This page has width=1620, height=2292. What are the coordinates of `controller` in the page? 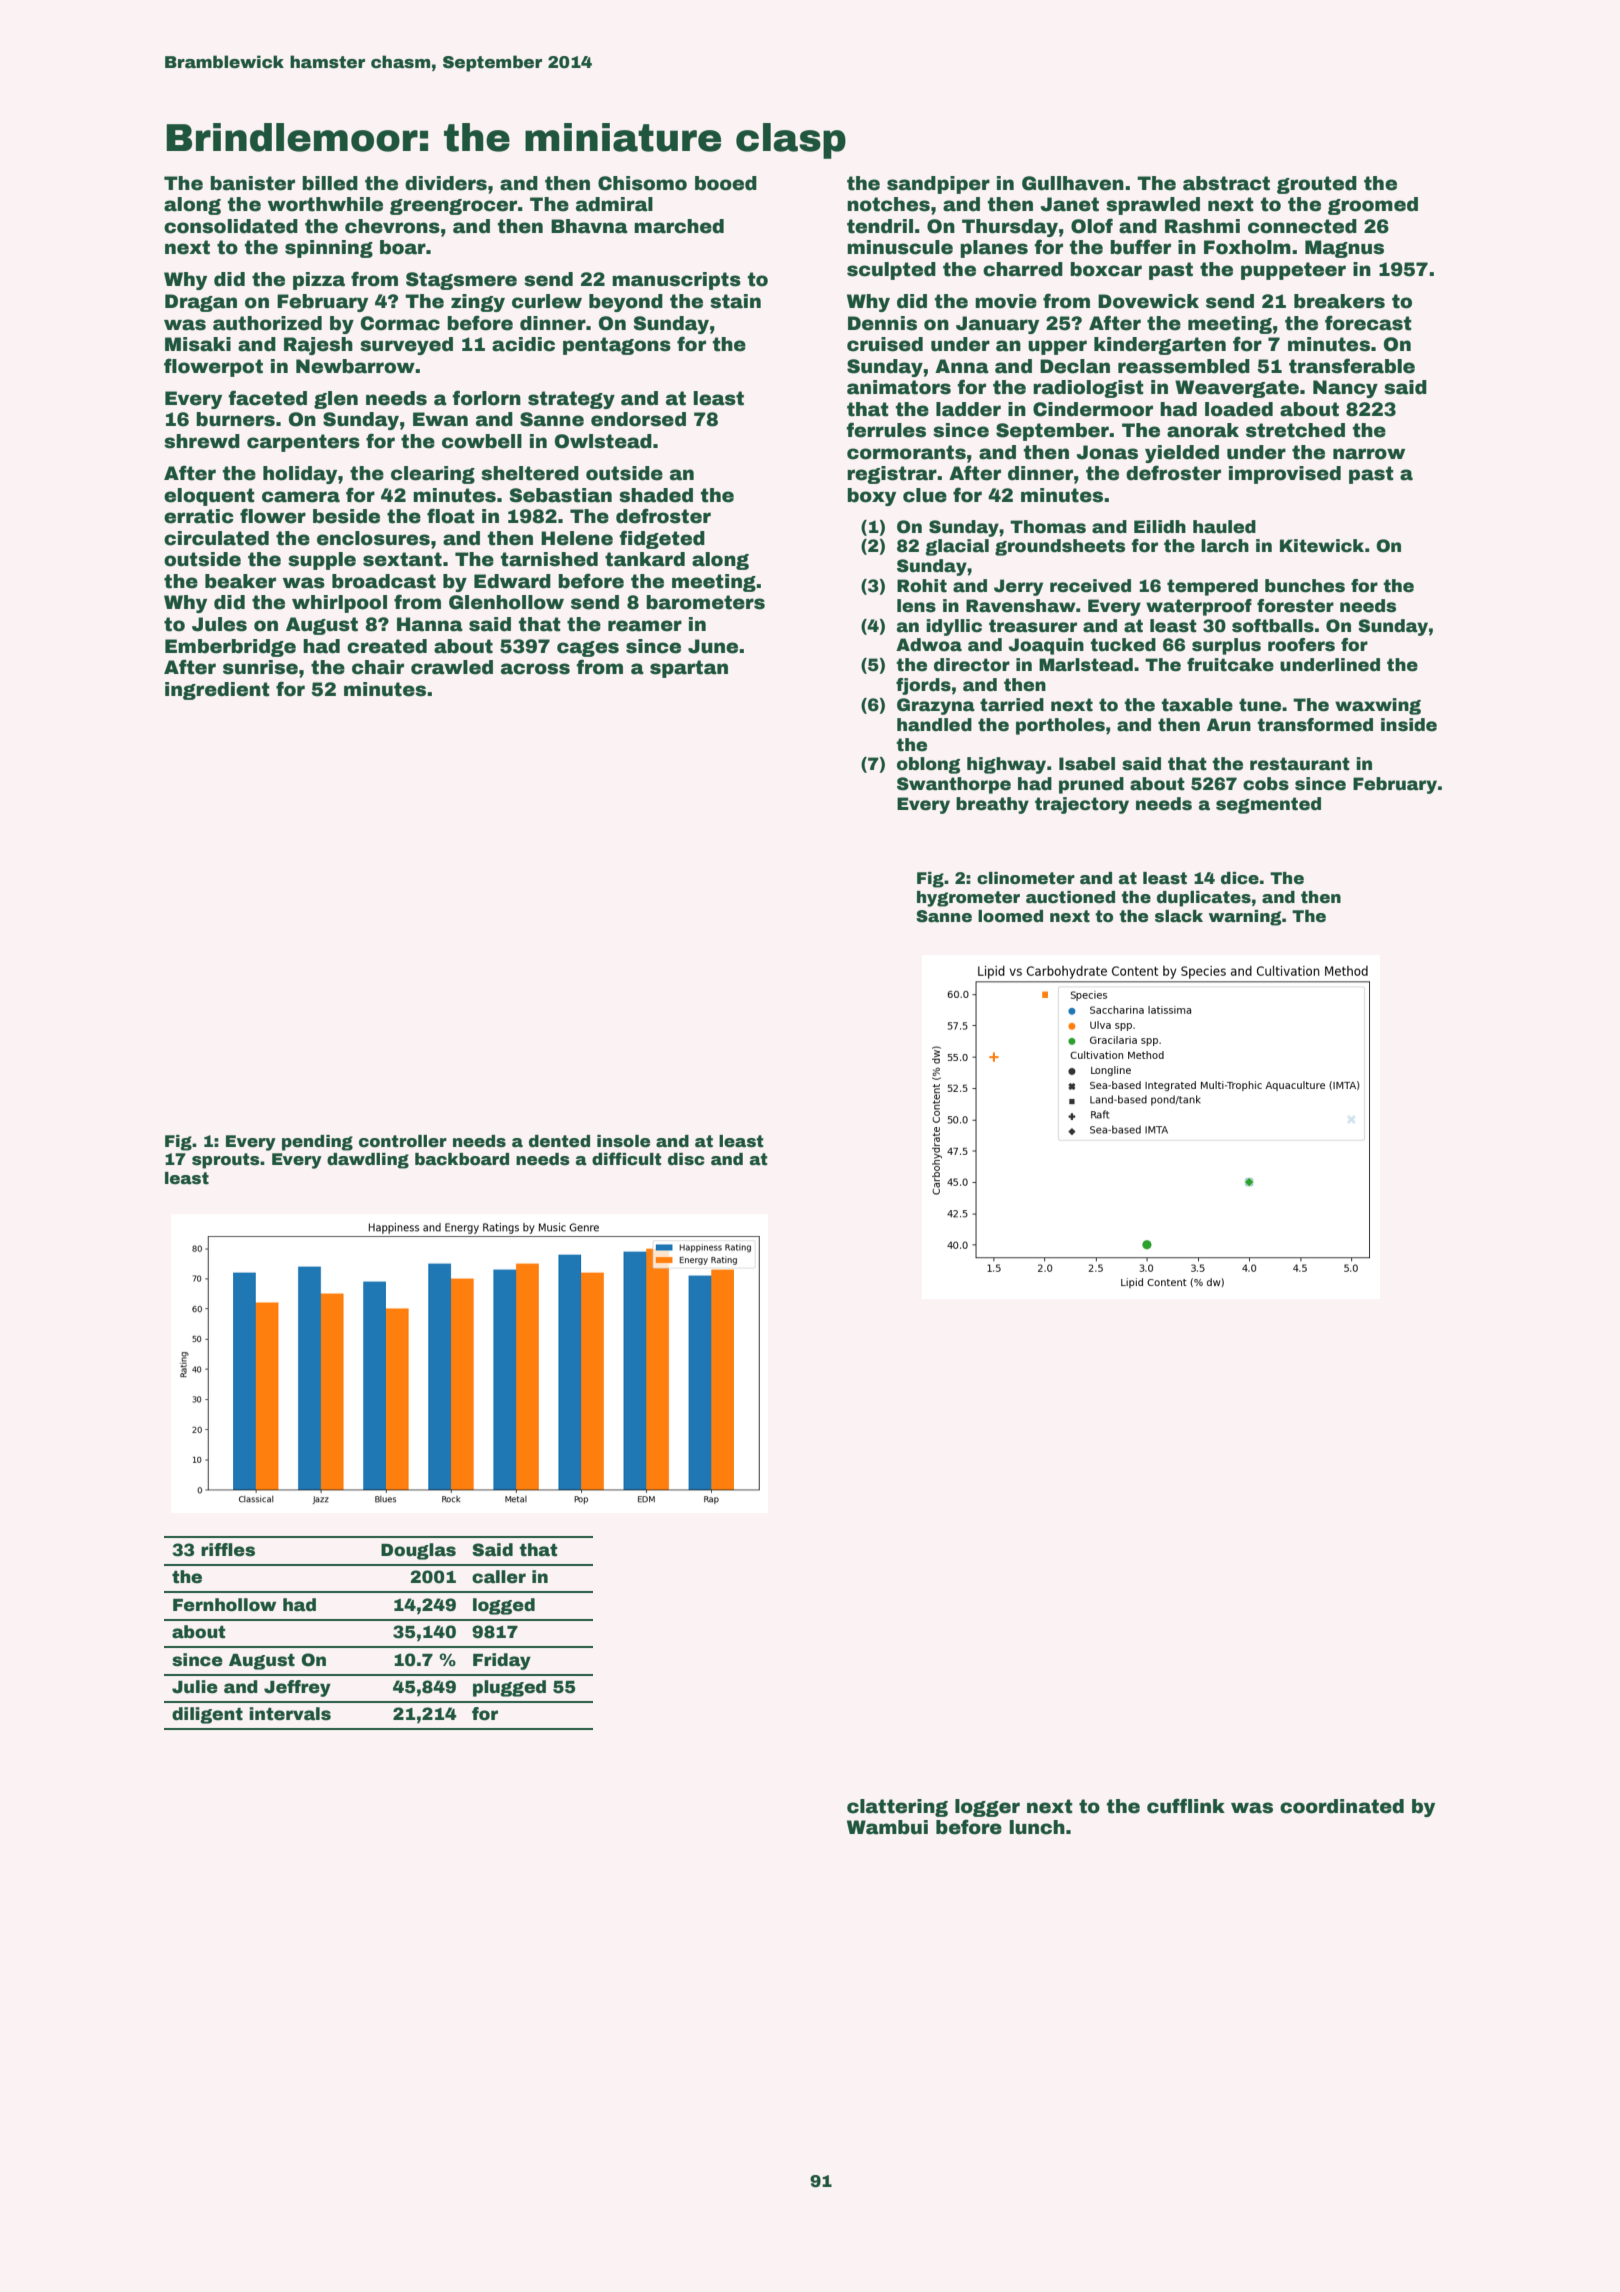 It's located at (403, 1141).
